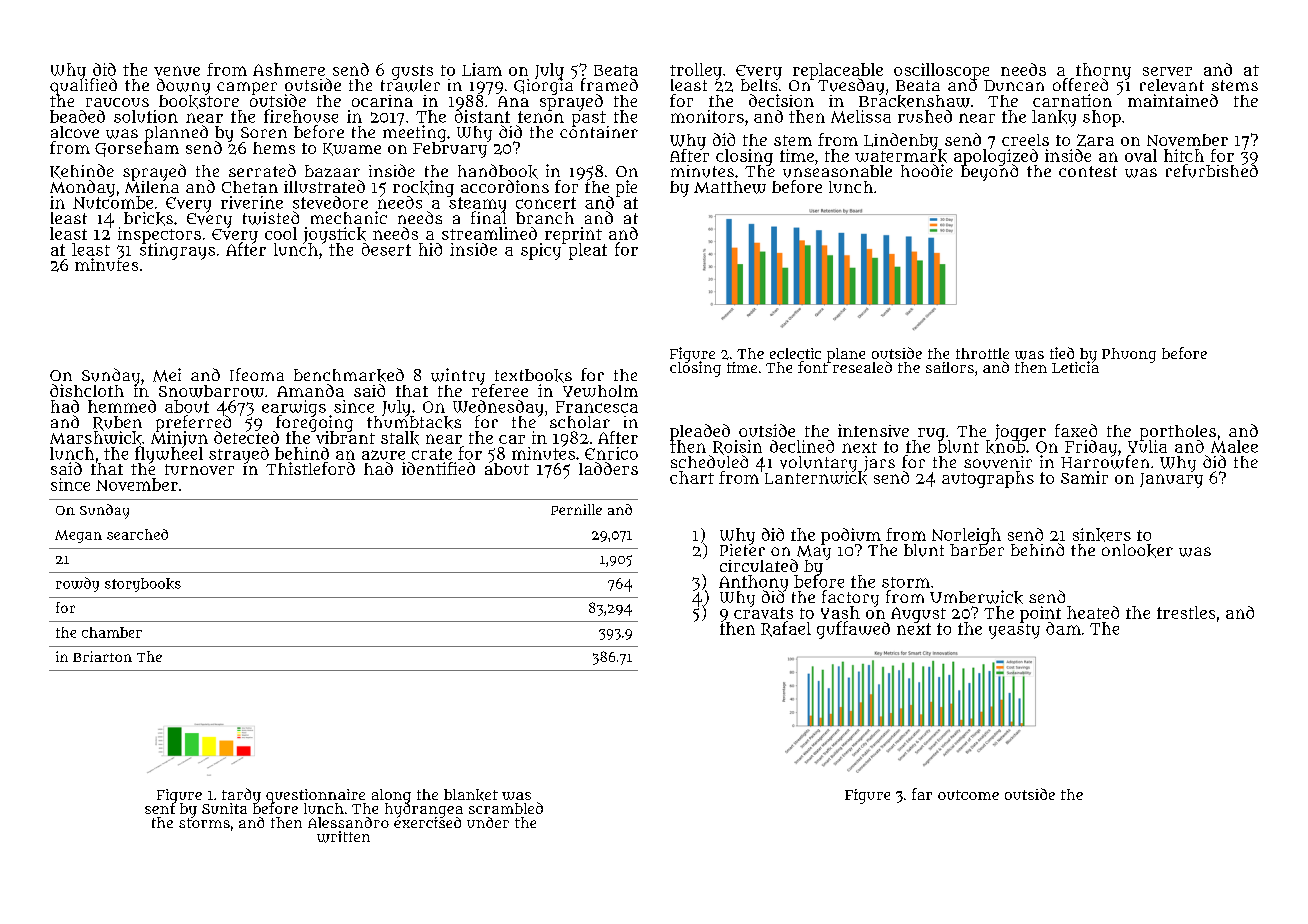 This screenshot has width=1308, height=924. Describe the element at coordinates (968, 795) in the screenshot. I see `outcome` at that location.
